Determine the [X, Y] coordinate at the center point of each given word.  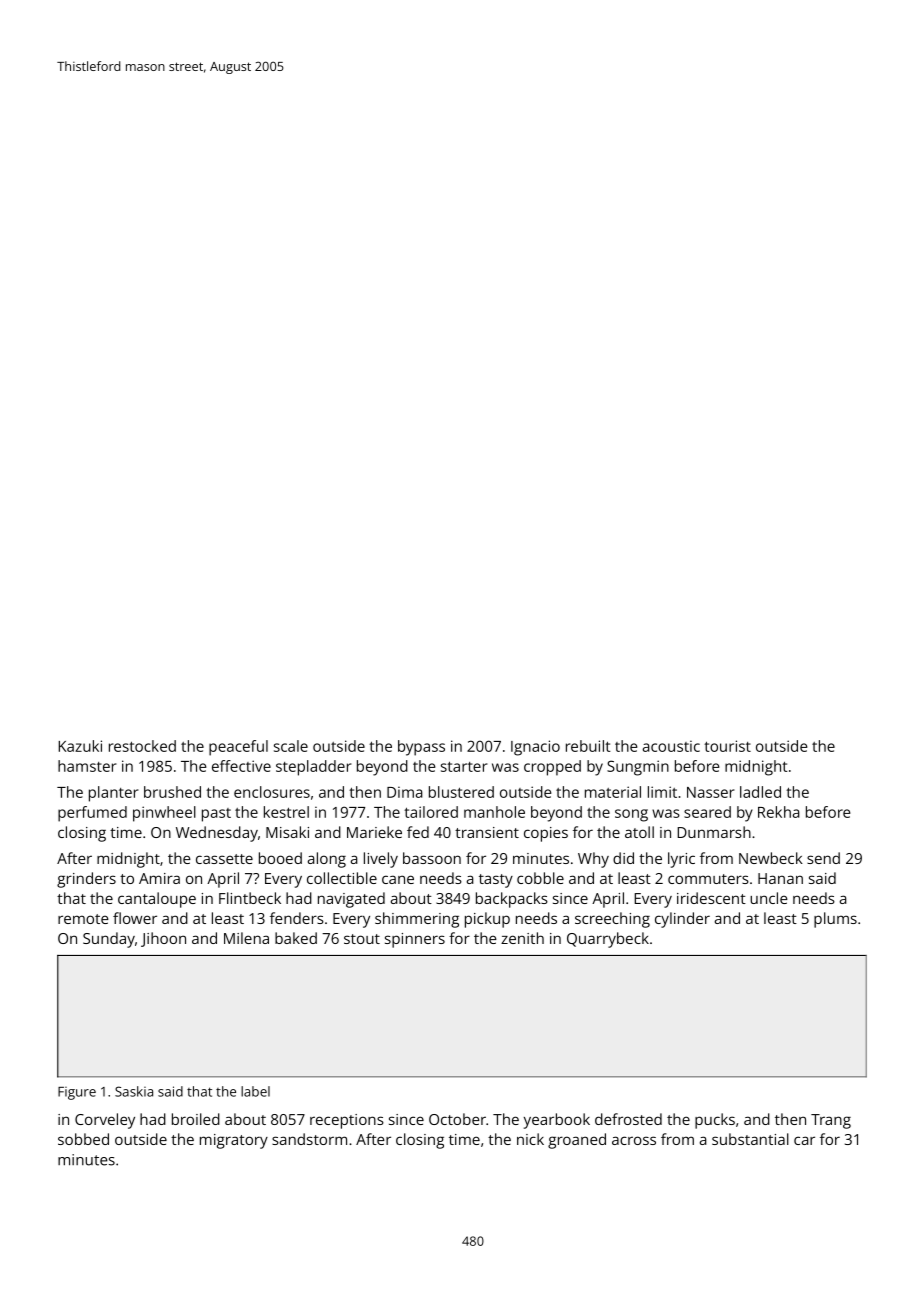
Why [593, 860]
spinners [415, 940]
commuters [708, 879]
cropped [552, 768]
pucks [715, 1121]
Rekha [779, 812]
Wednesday [217, 834]
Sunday [109, 940]
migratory [234, 1141]
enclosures [272, 792]
